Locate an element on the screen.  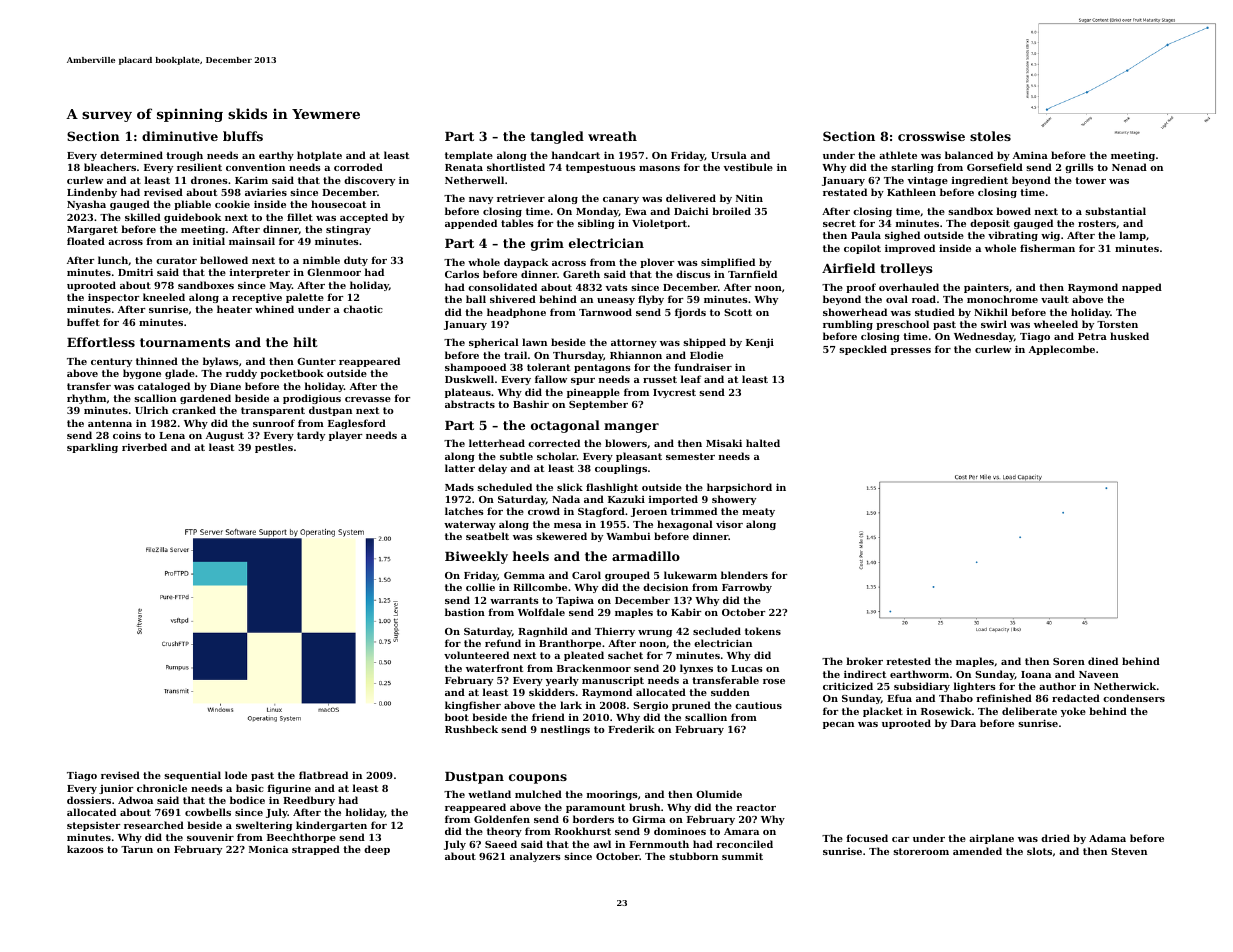
transparent is located at coordinates (273, 411).
